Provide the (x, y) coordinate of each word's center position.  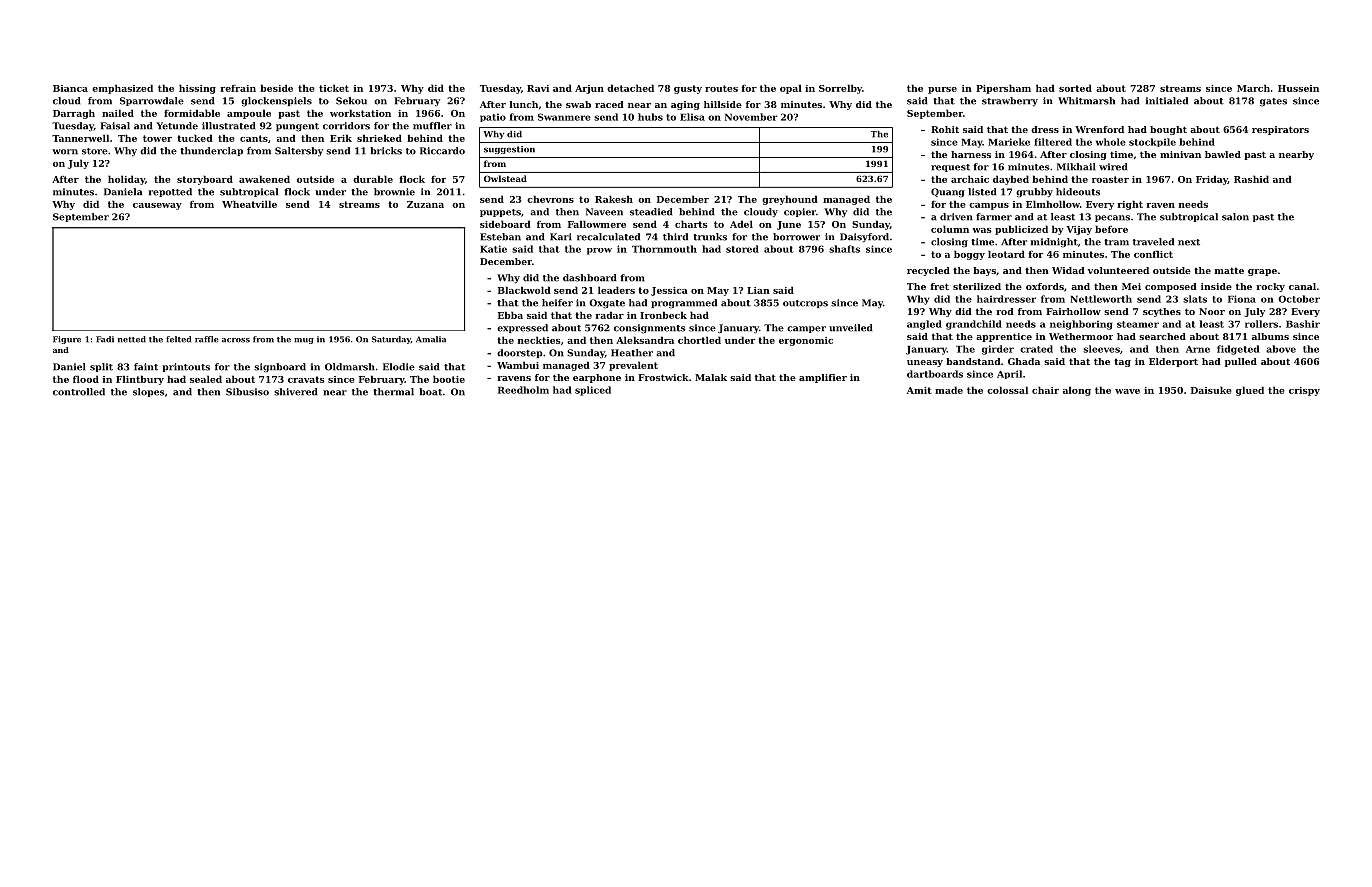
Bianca (70, 88)
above (1281, 349)
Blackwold (524, 290)
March (1253, 88)
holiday (126, 180)
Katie (493, 249)
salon (1235, 217)
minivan (1180, 154)
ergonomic (806, 341)
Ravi (538, 88)
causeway (157, 206)
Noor (1212, 311)
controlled (79, 392)
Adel (741, 224)
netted (132, 339)
